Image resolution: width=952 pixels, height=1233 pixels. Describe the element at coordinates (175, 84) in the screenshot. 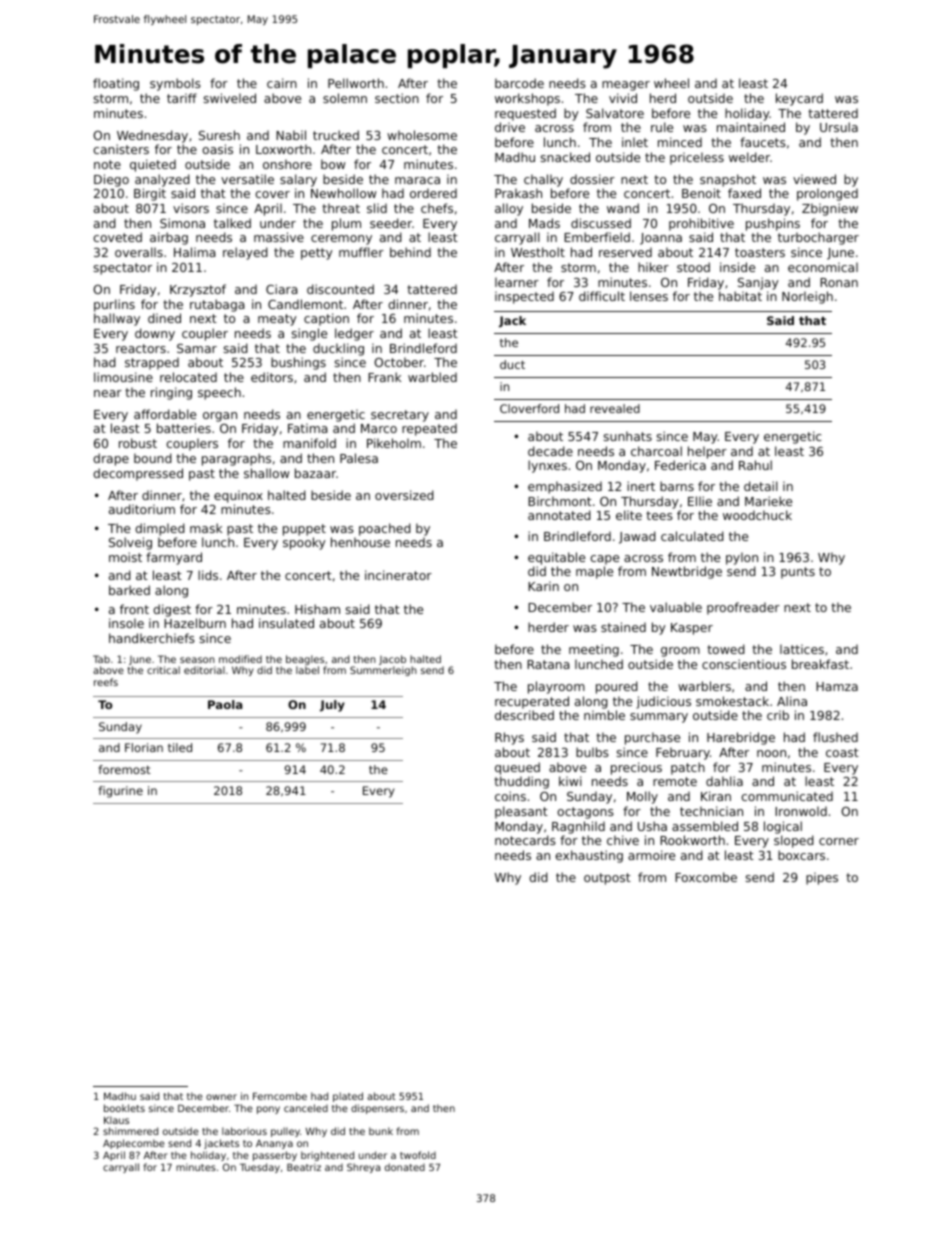

I see `symbols` at that location.
